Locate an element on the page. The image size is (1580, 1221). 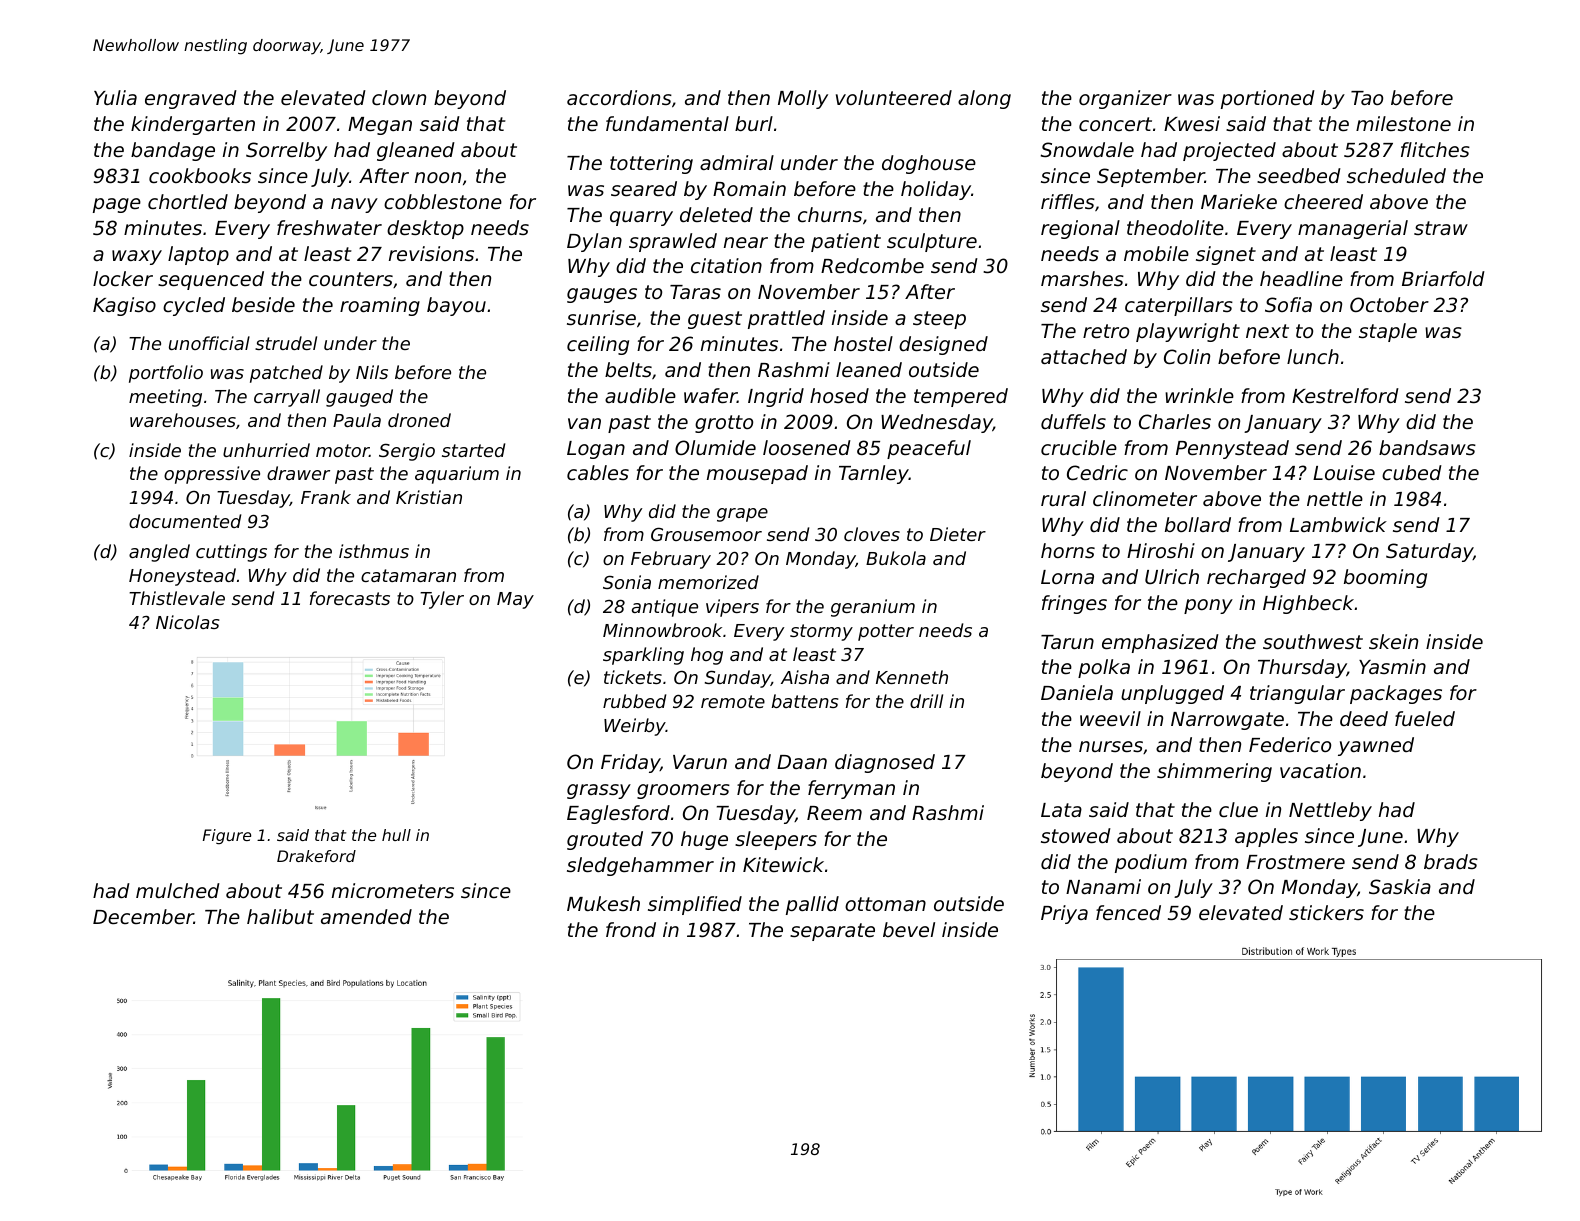
steep is located at coordinates (939, 320).
